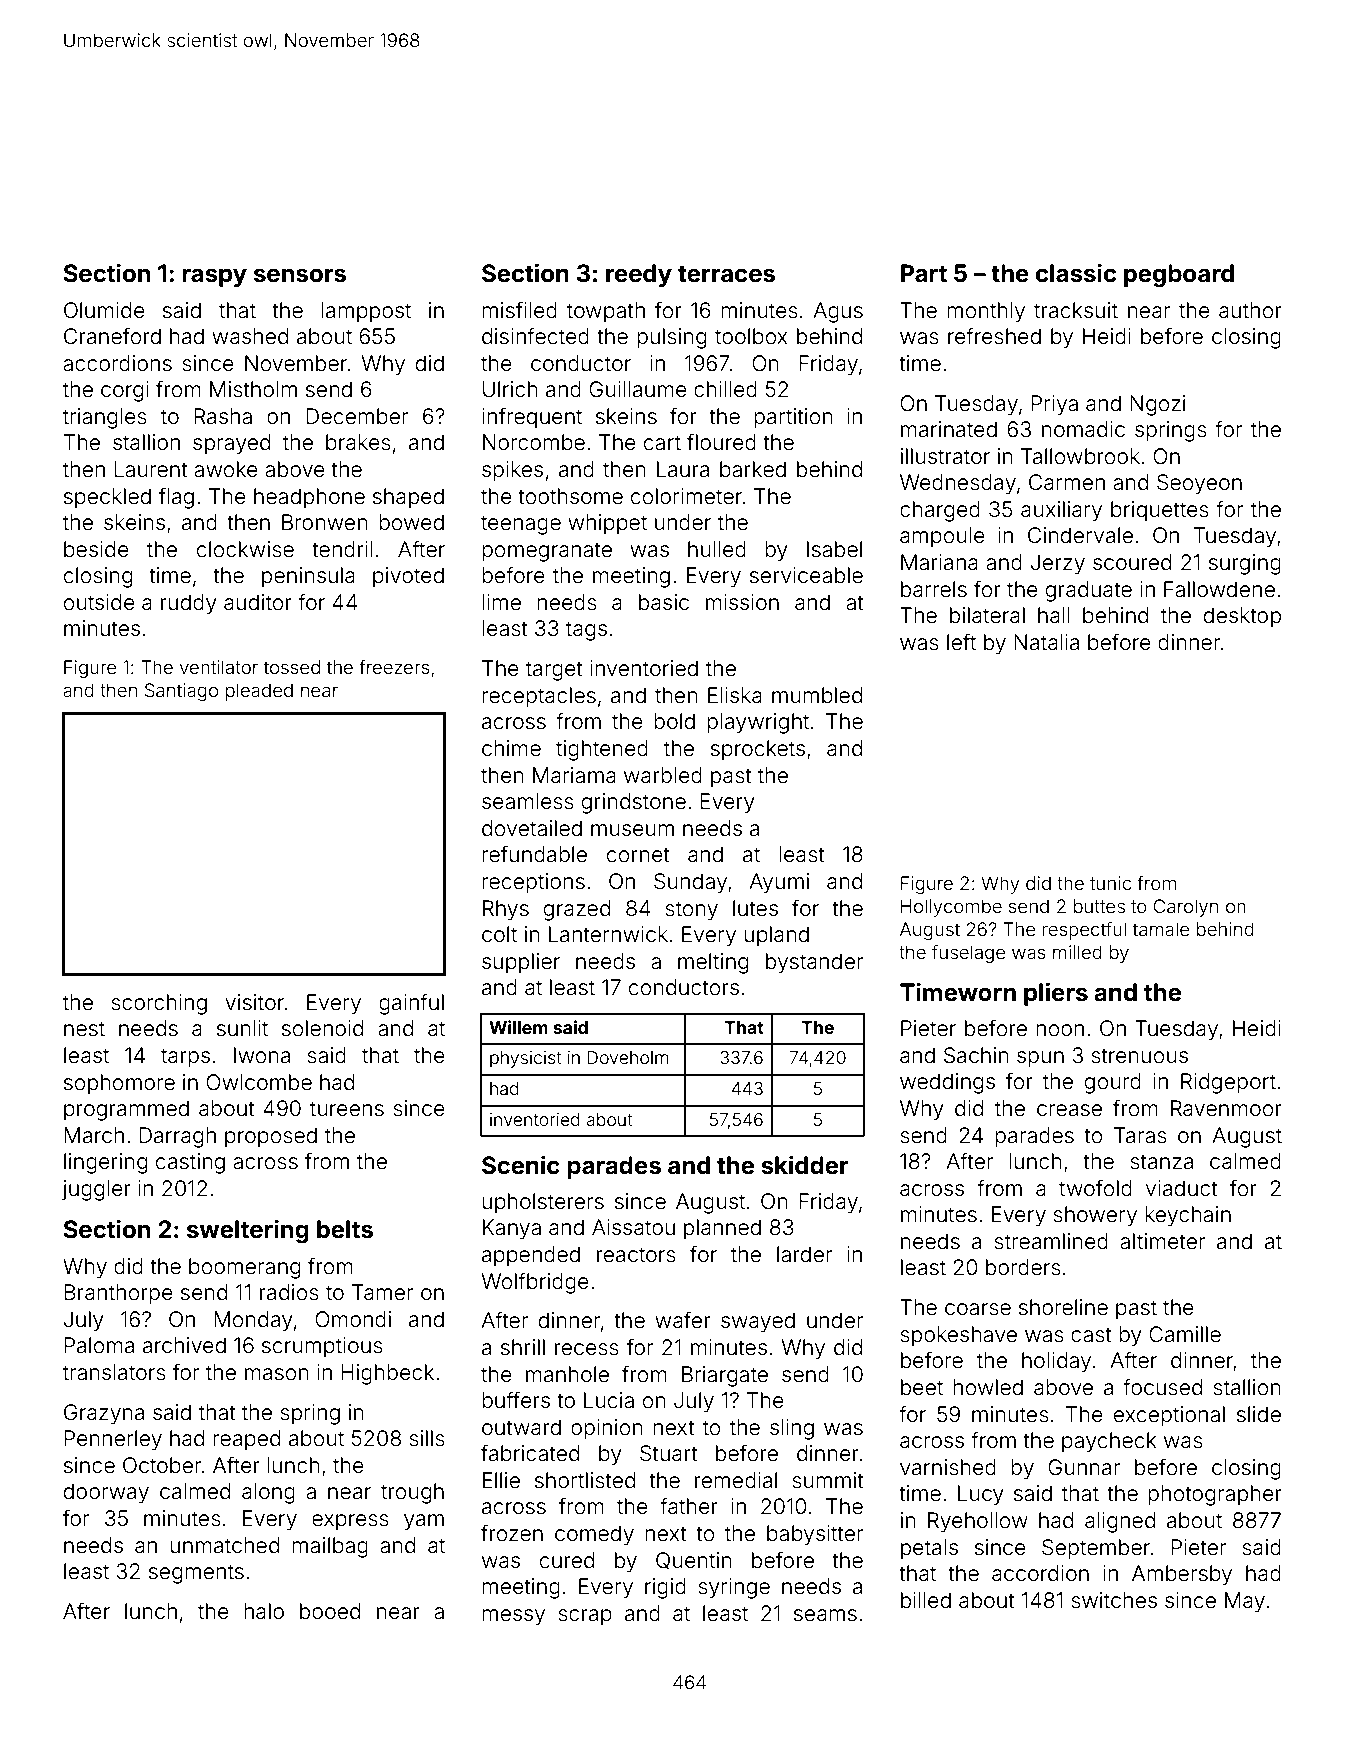  I want to click on scorching, so click(159, 1004).
